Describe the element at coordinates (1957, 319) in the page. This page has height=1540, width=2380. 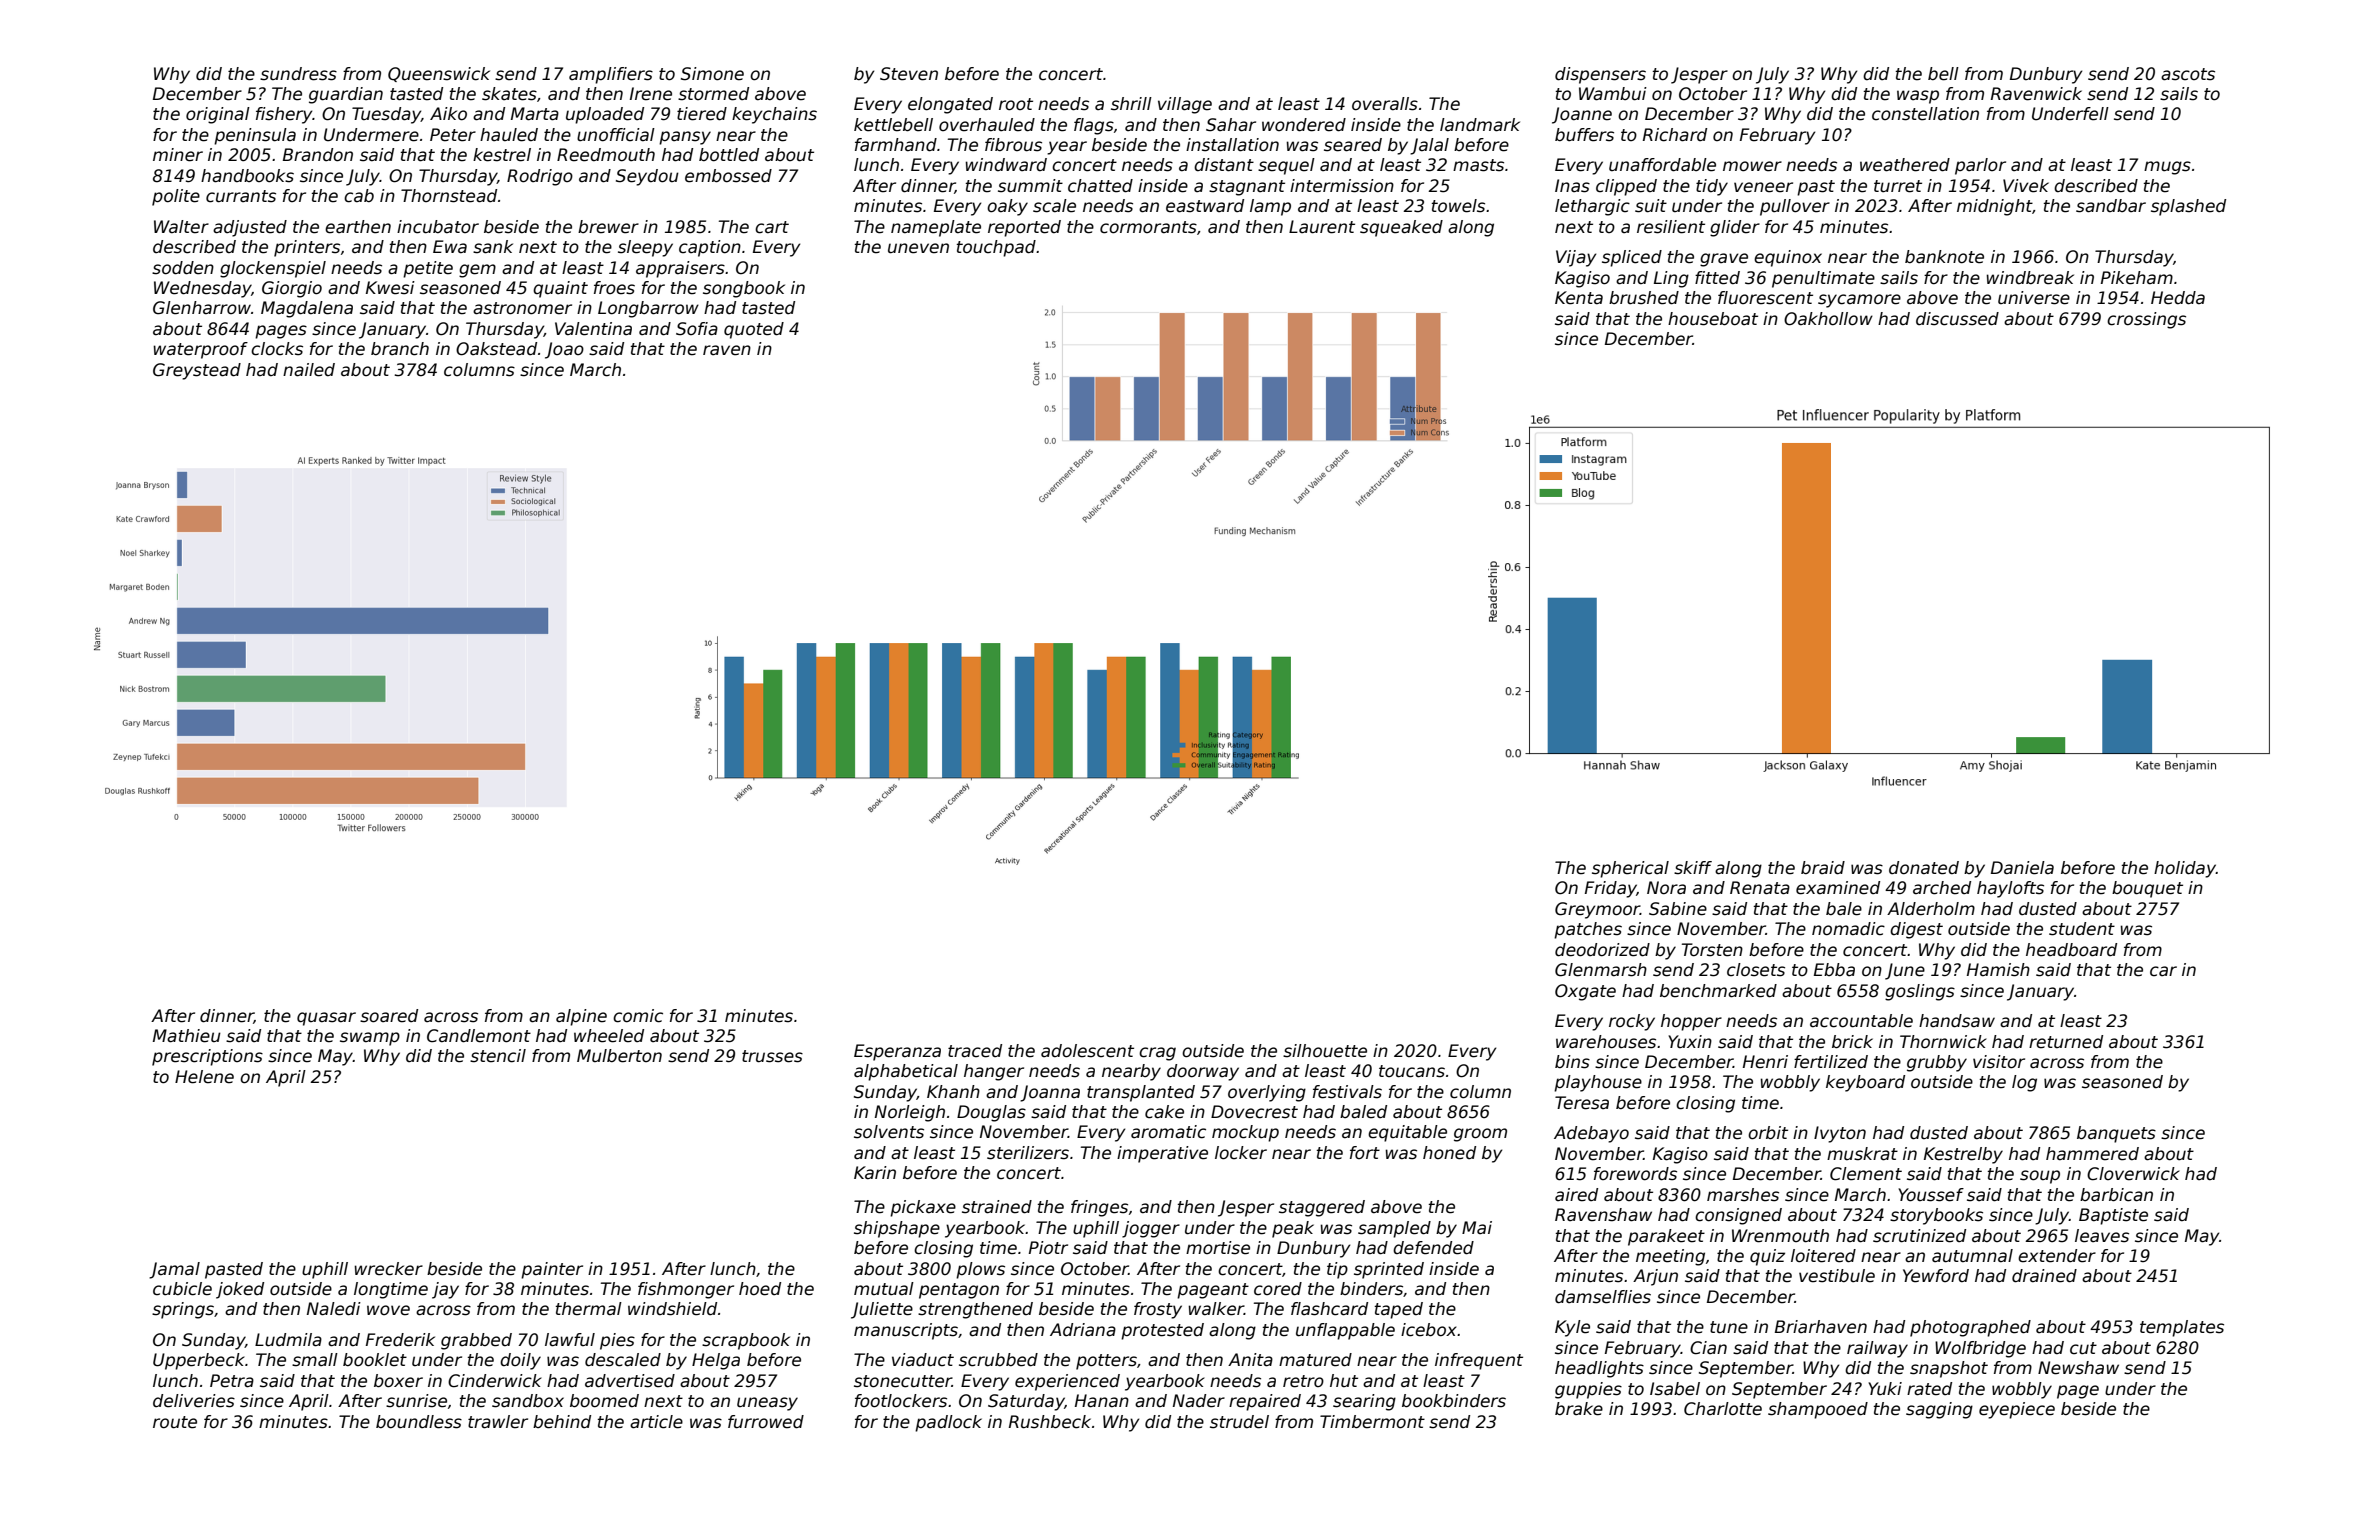
I see `discussed` at that location.
